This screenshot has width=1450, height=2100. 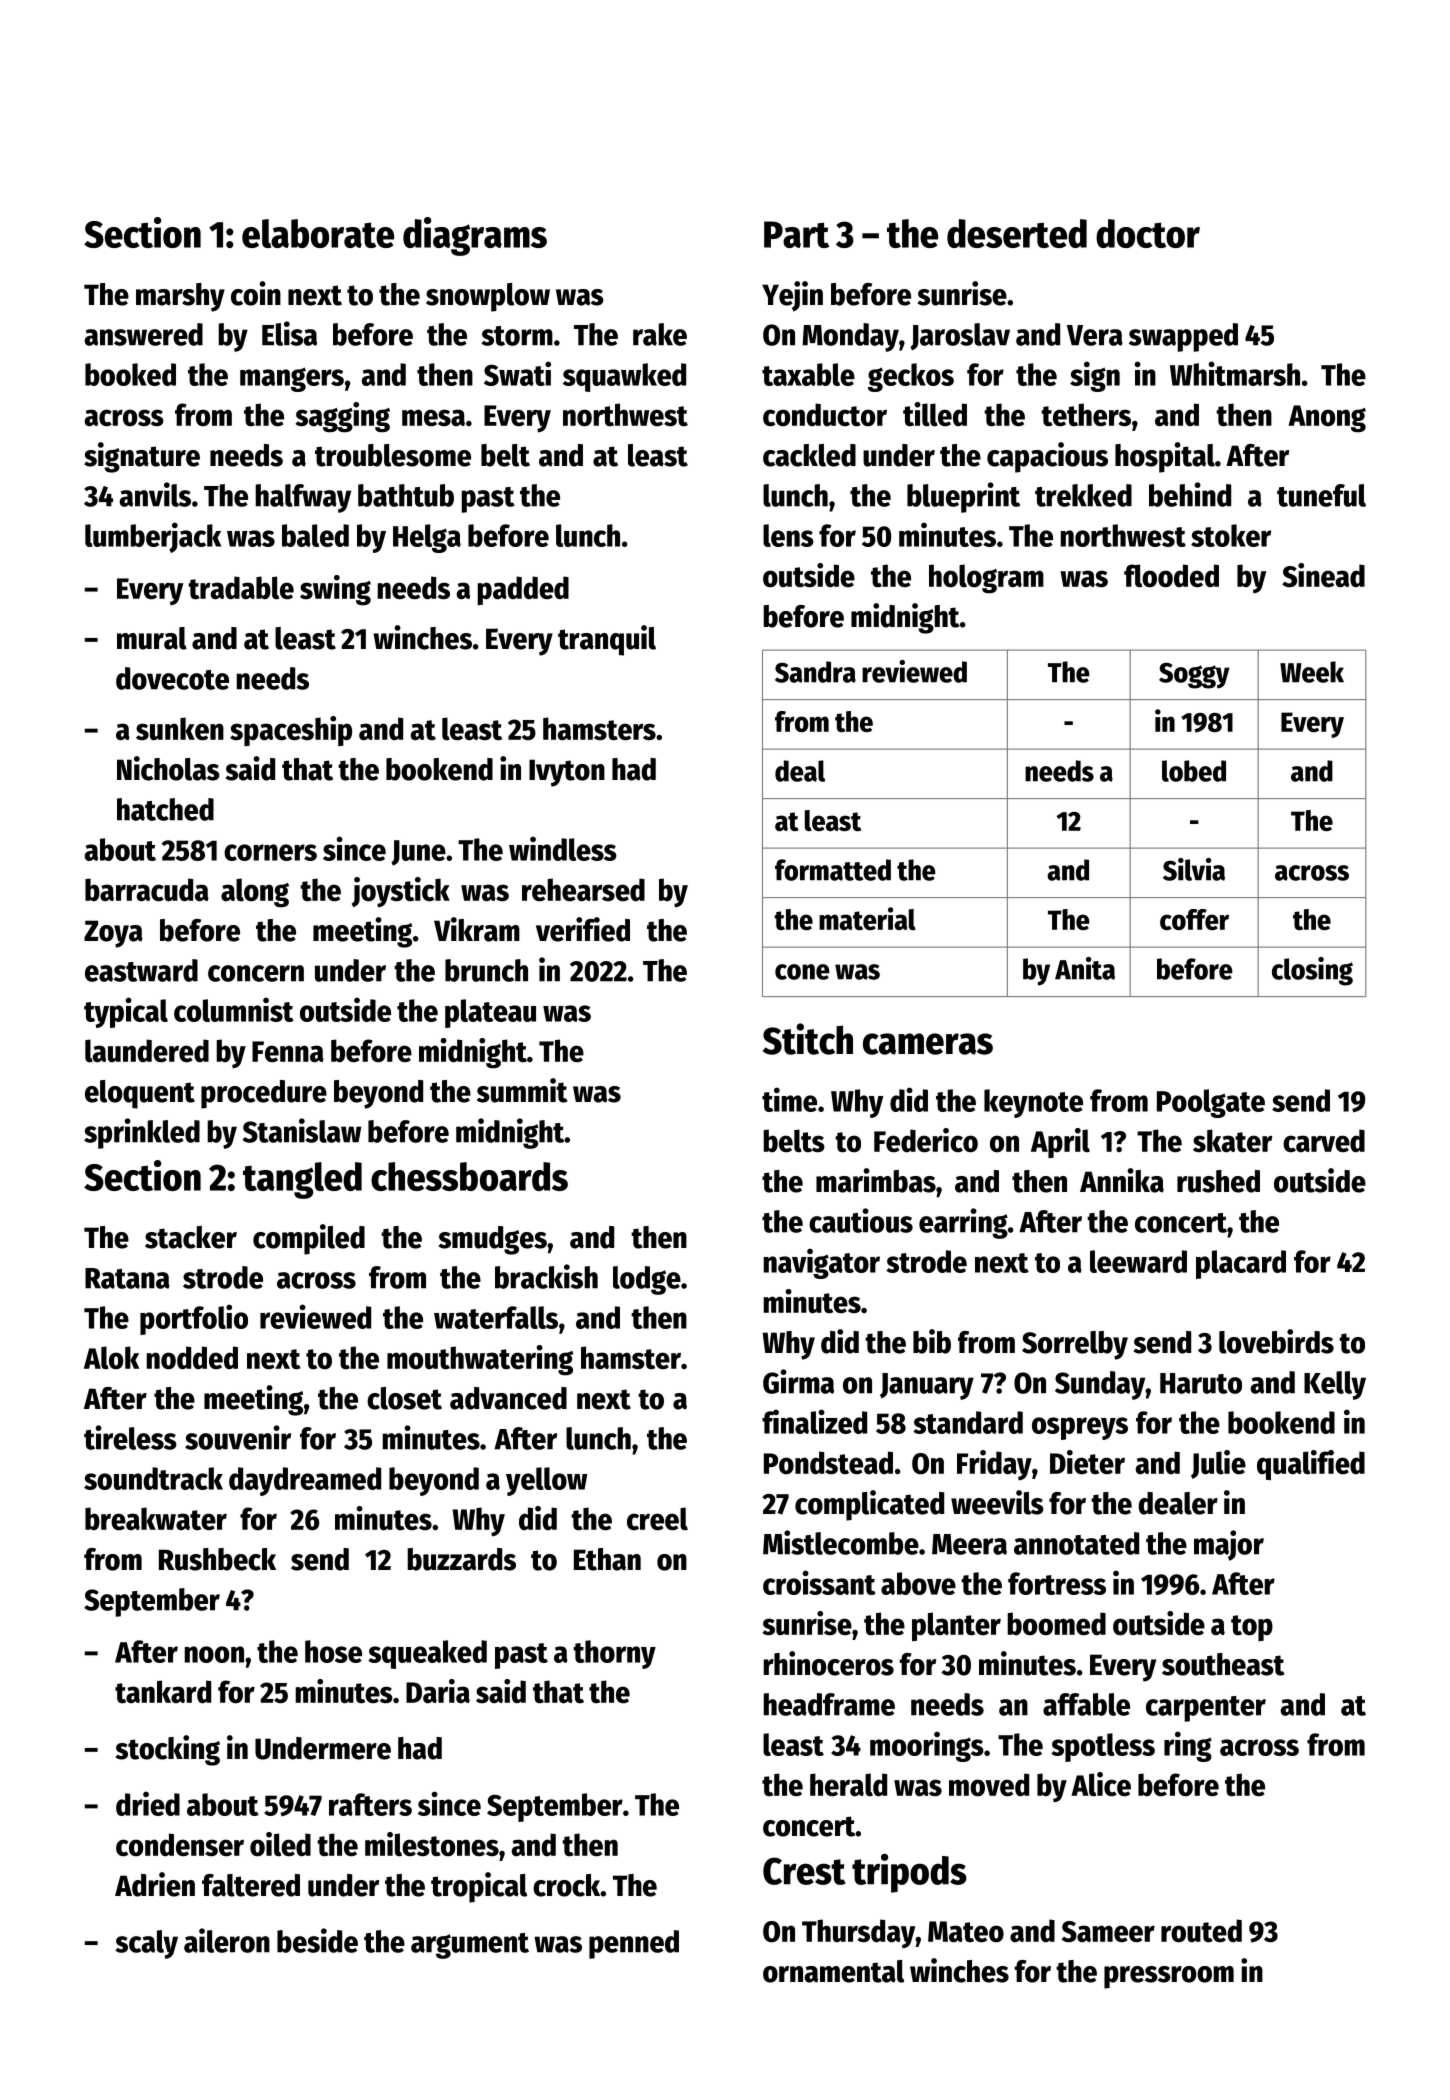 I want to click on lodge, so click(x=647, y=1280).
